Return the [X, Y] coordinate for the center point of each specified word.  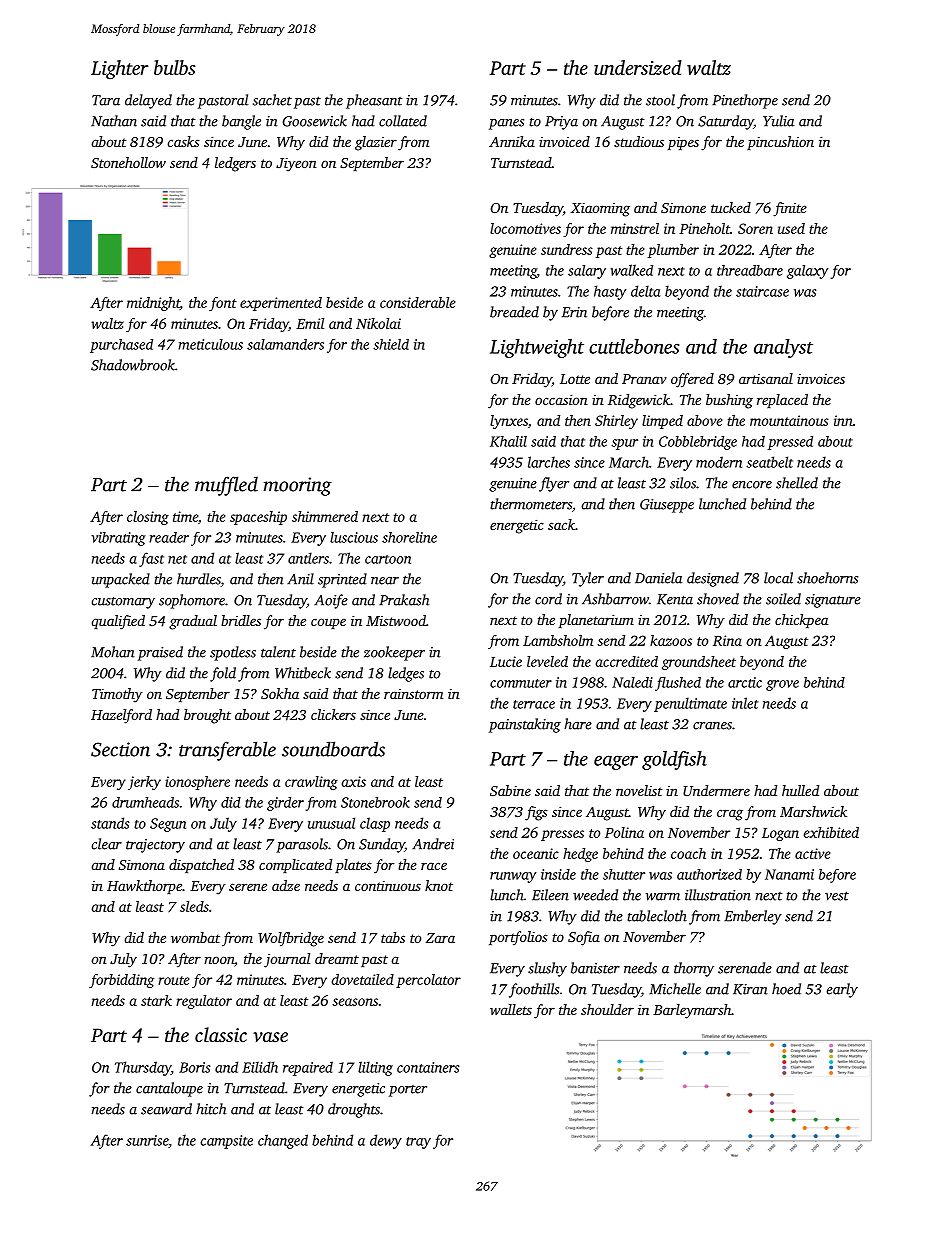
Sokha [280, 693]
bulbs [175, 67]
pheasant [374, 101]
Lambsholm [558, 640]
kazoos [671, 640]
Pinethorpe [745, 101]
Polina [624, 832]
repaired [308, 1068]
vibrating [118, 539]
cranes [712, 726]
